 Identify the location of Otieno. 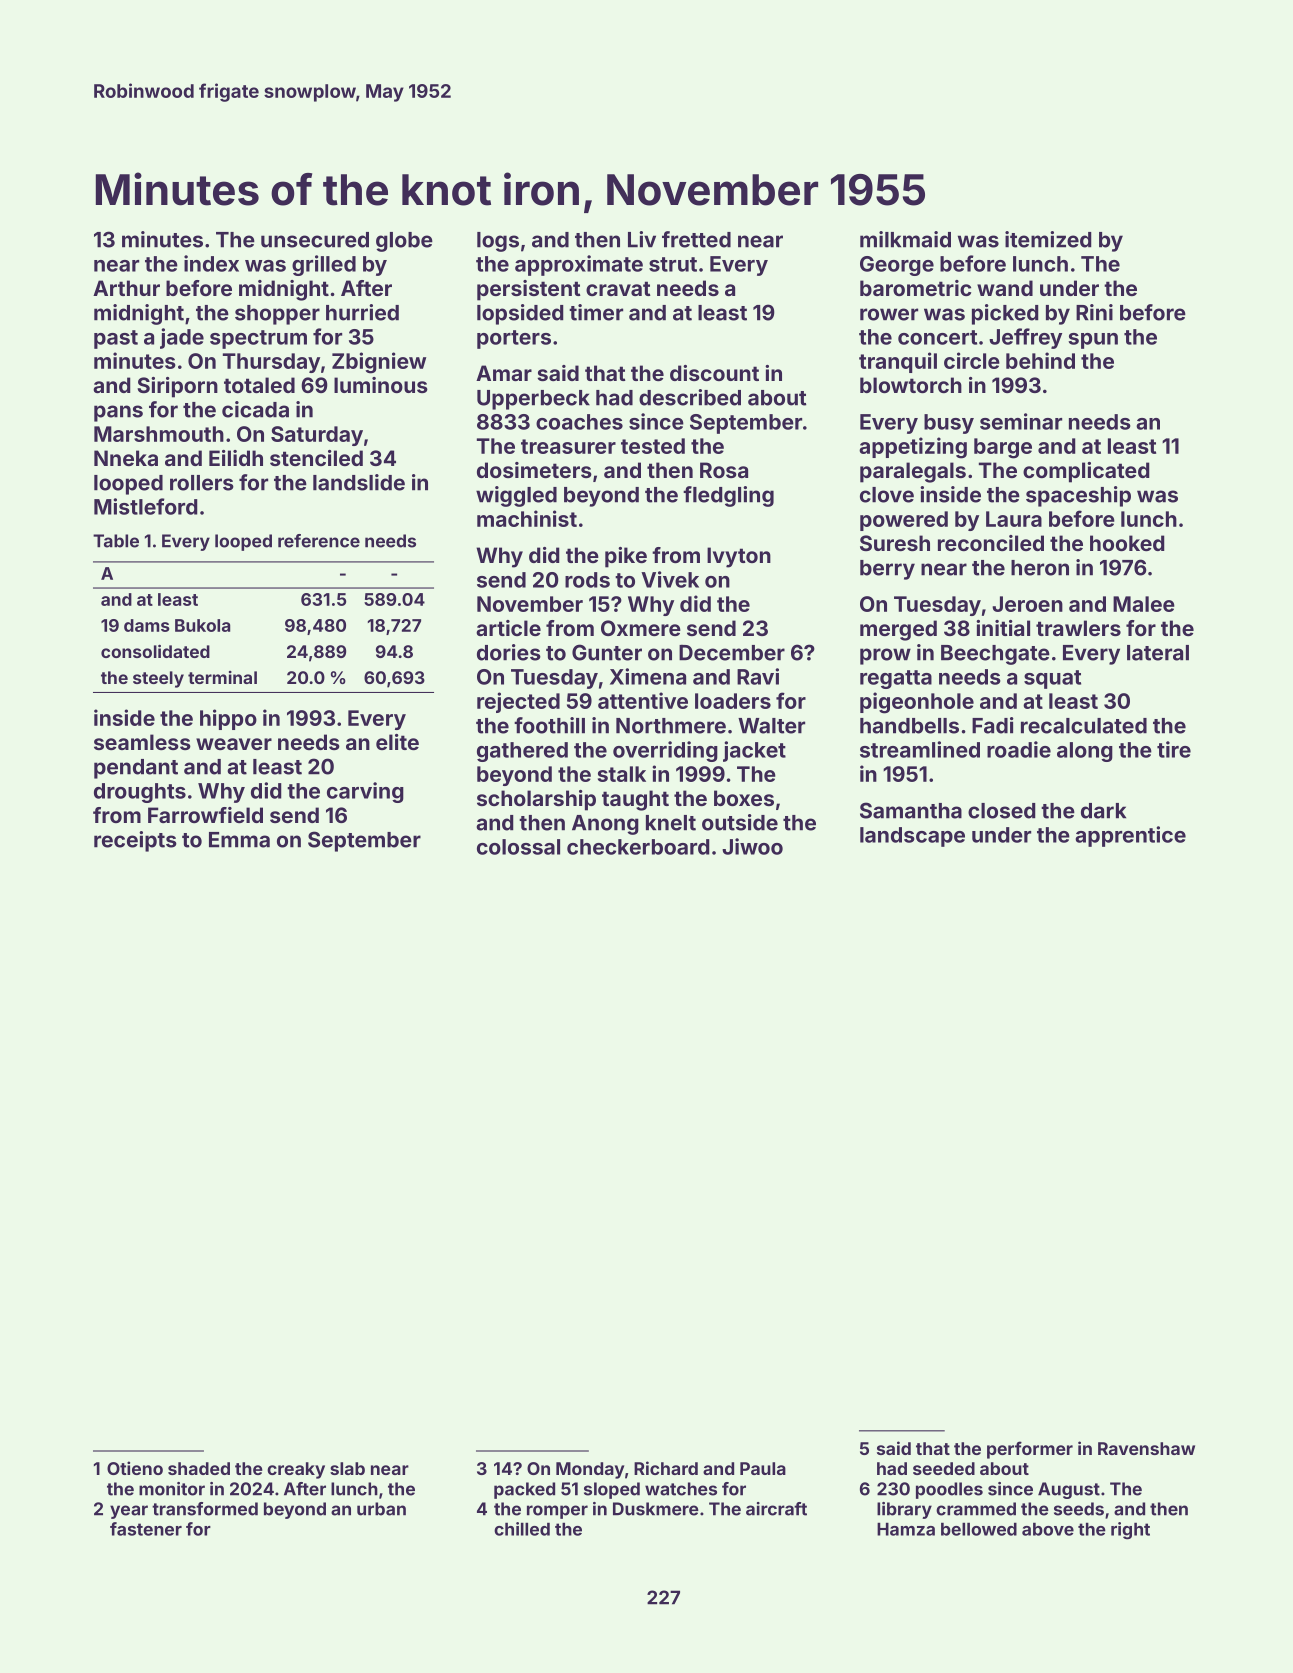
(135, 1468).
